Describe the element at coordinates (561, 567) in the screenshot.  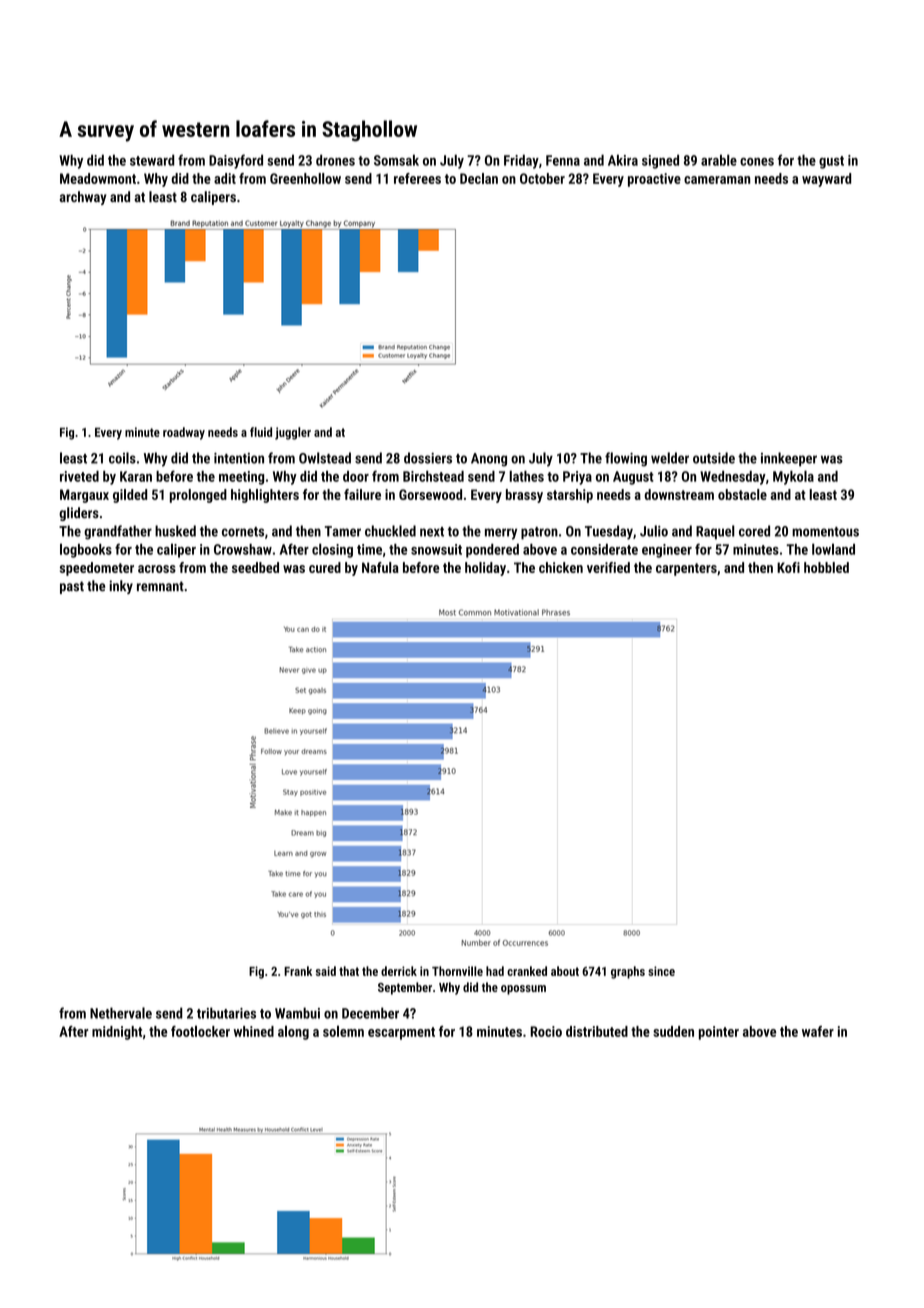
I see `chicken` at that location.
